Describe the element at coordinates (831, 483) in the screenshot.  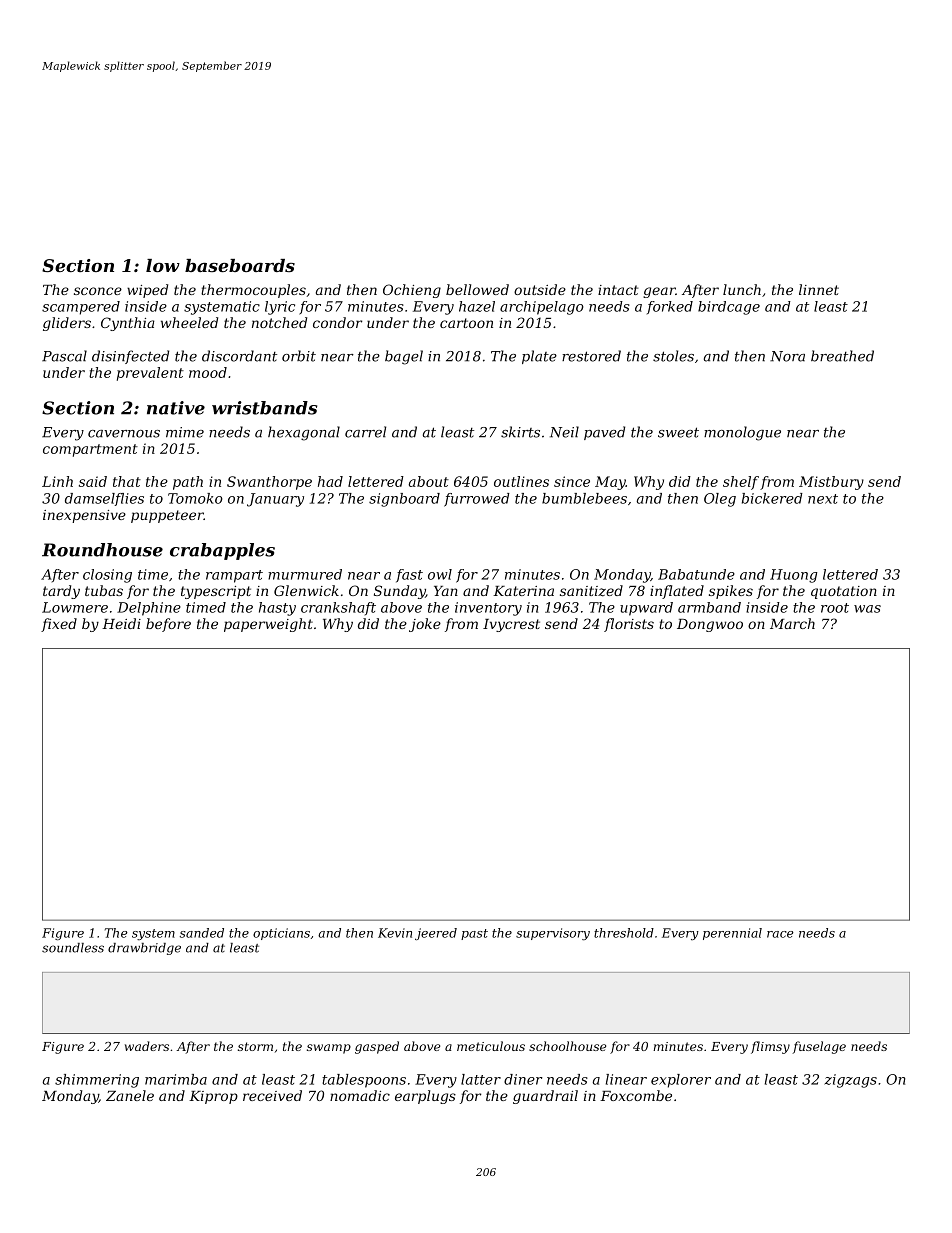
I see `Mistbury` at that location.
